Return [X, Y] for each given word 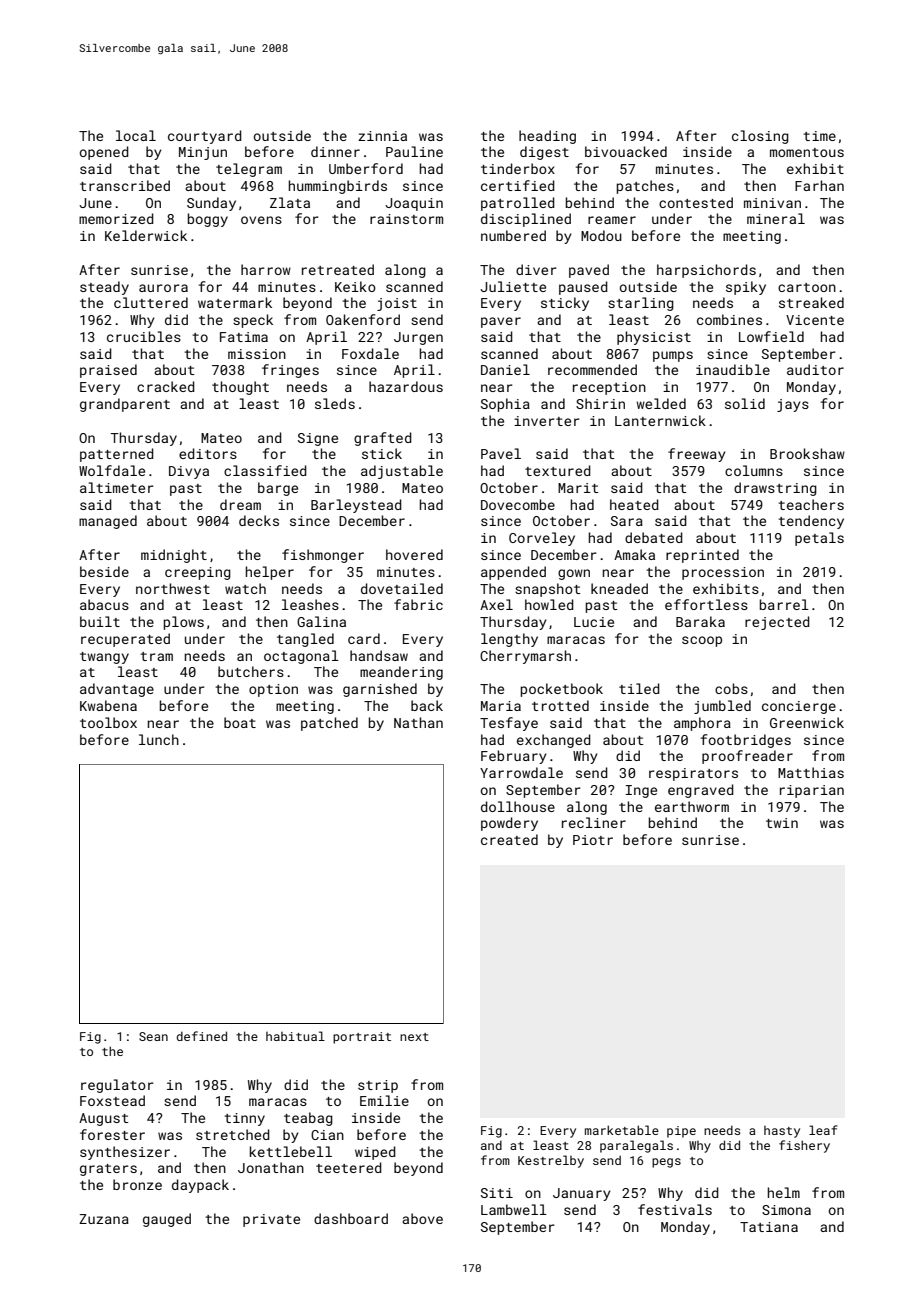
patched [329, 724]
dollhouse [518, 806]
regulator [117, 1086]
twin [782, 823]
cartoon [807, 287]
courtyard [205, 137]
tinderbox [518, 168]
